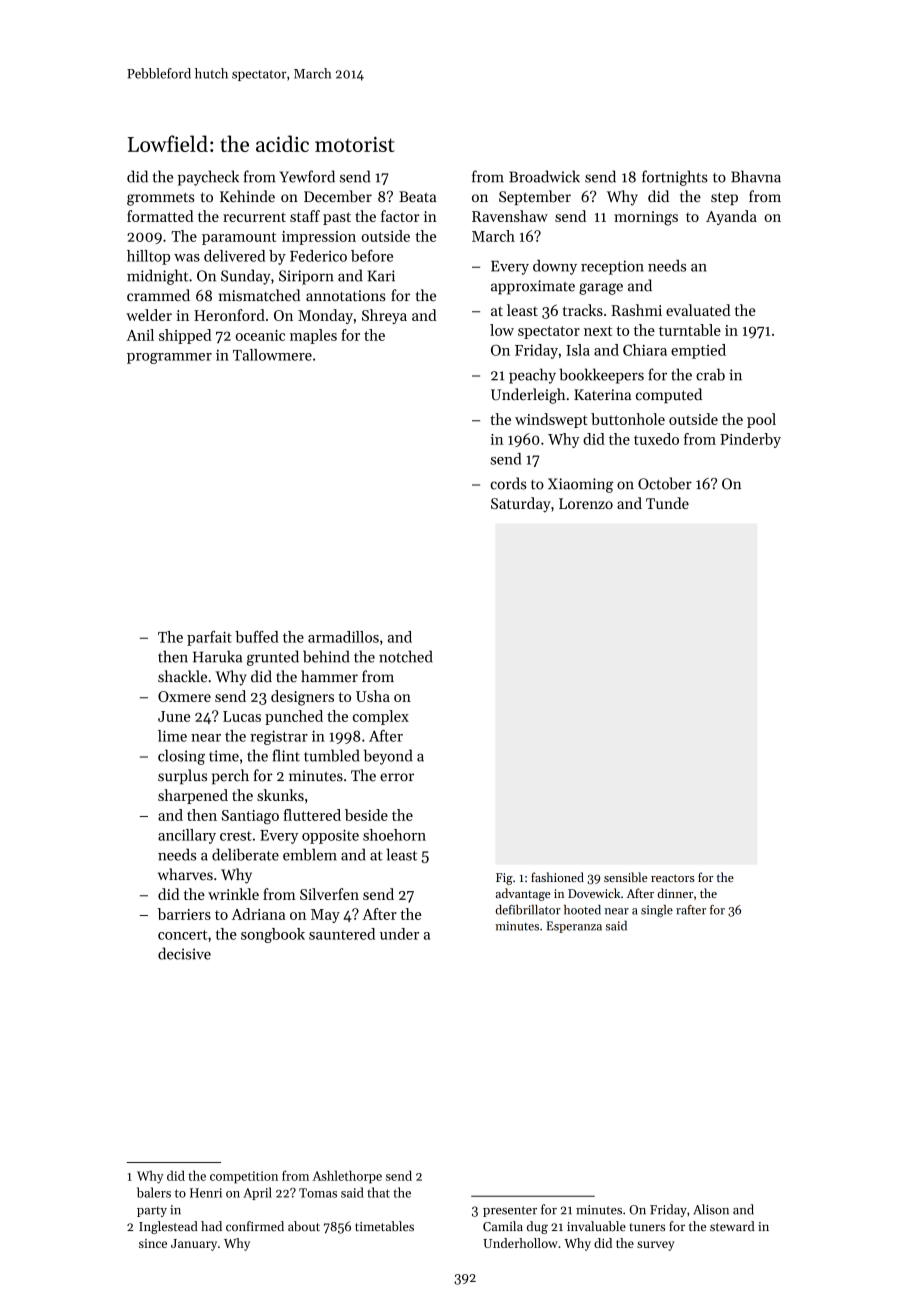 This document has width=908, height=1316. I want to click on programmer, so click(169, 358).
